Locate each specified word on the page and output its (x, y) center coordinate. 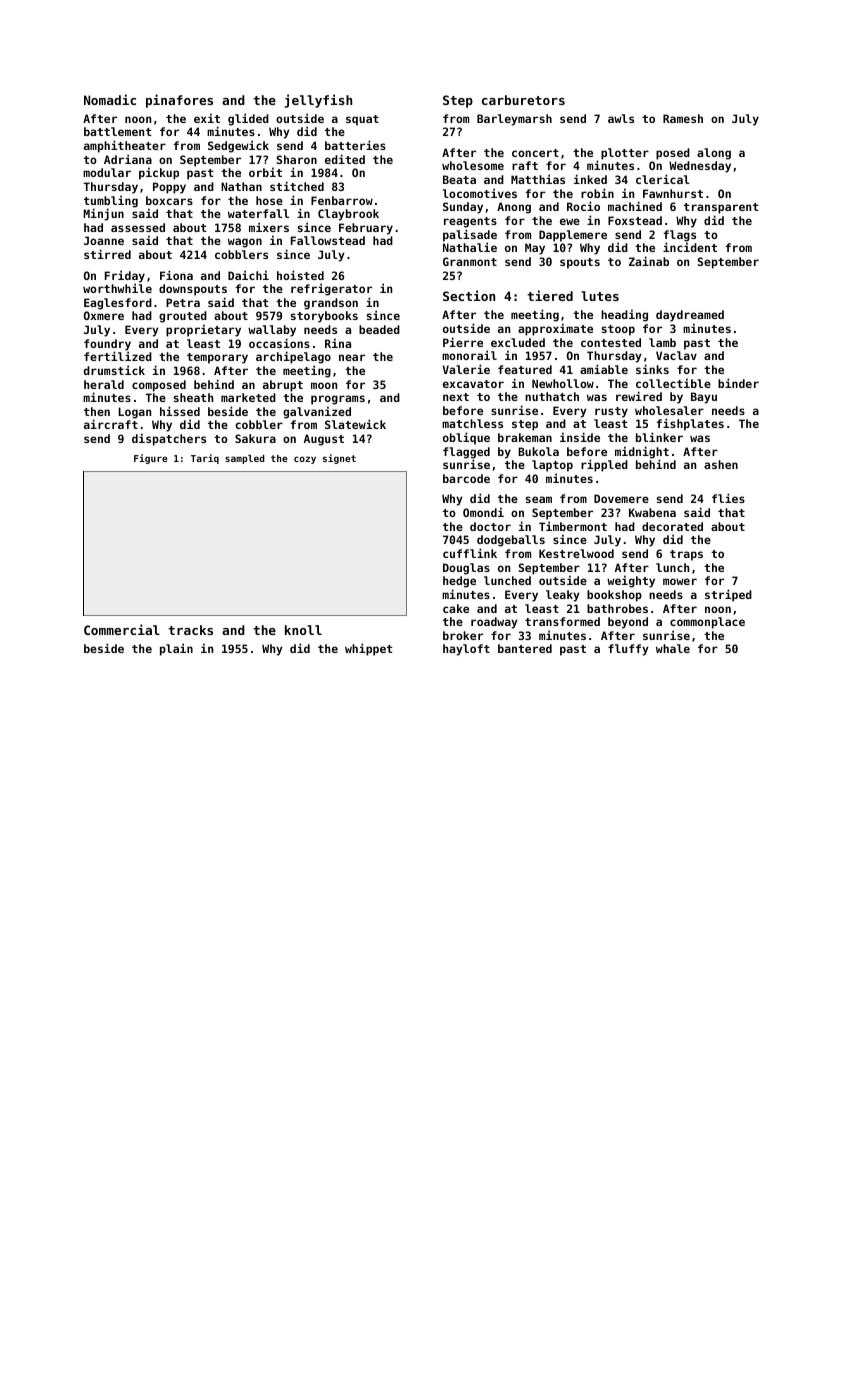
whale (673, 648)
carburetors (523, 100)
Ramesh (683, 118)
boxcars (169, 200)
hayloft (466, 650)
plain (176, 649)
